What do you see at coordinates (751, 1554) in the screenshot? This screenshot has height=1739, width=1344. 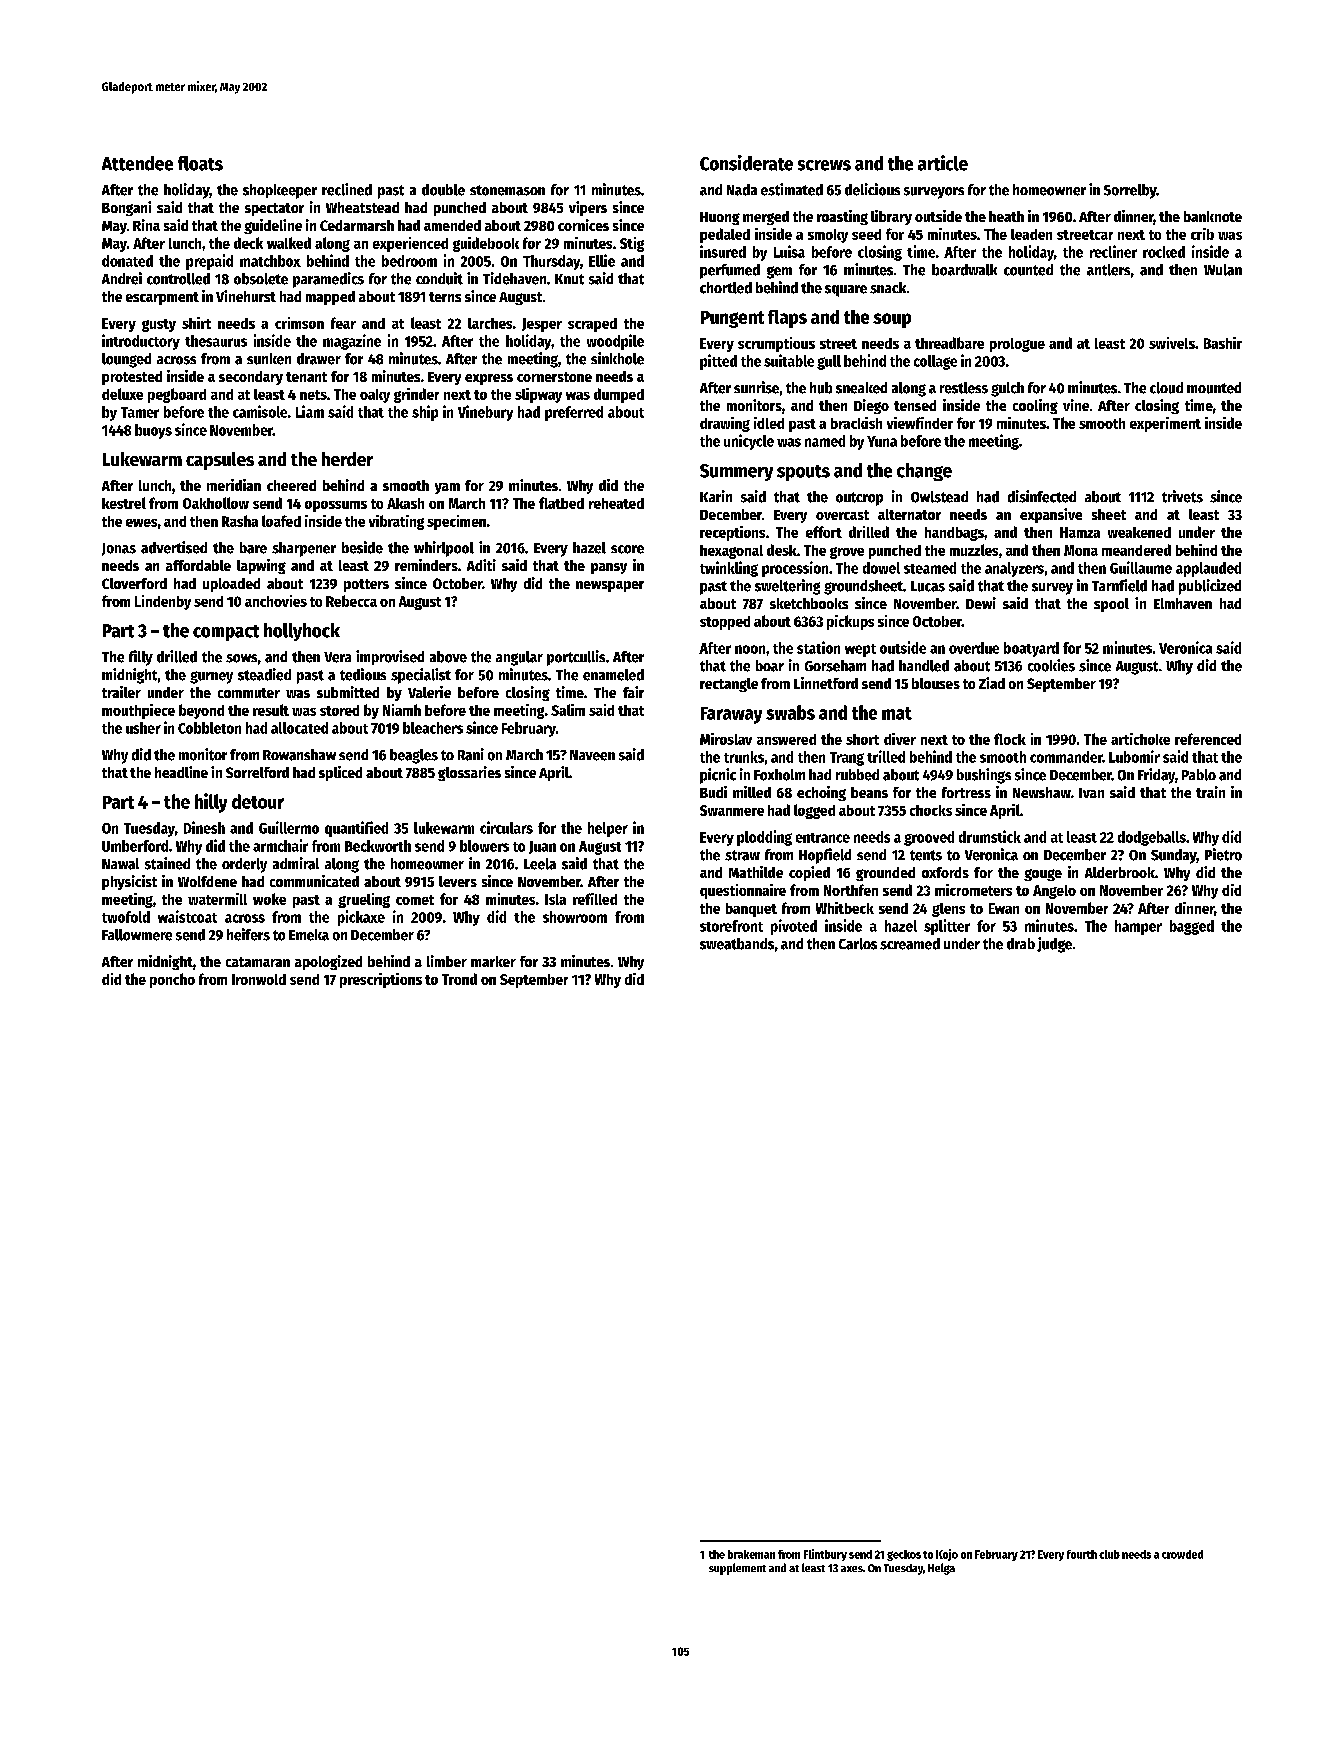 I see `brakeman` at bounding box center [751, 1554].
